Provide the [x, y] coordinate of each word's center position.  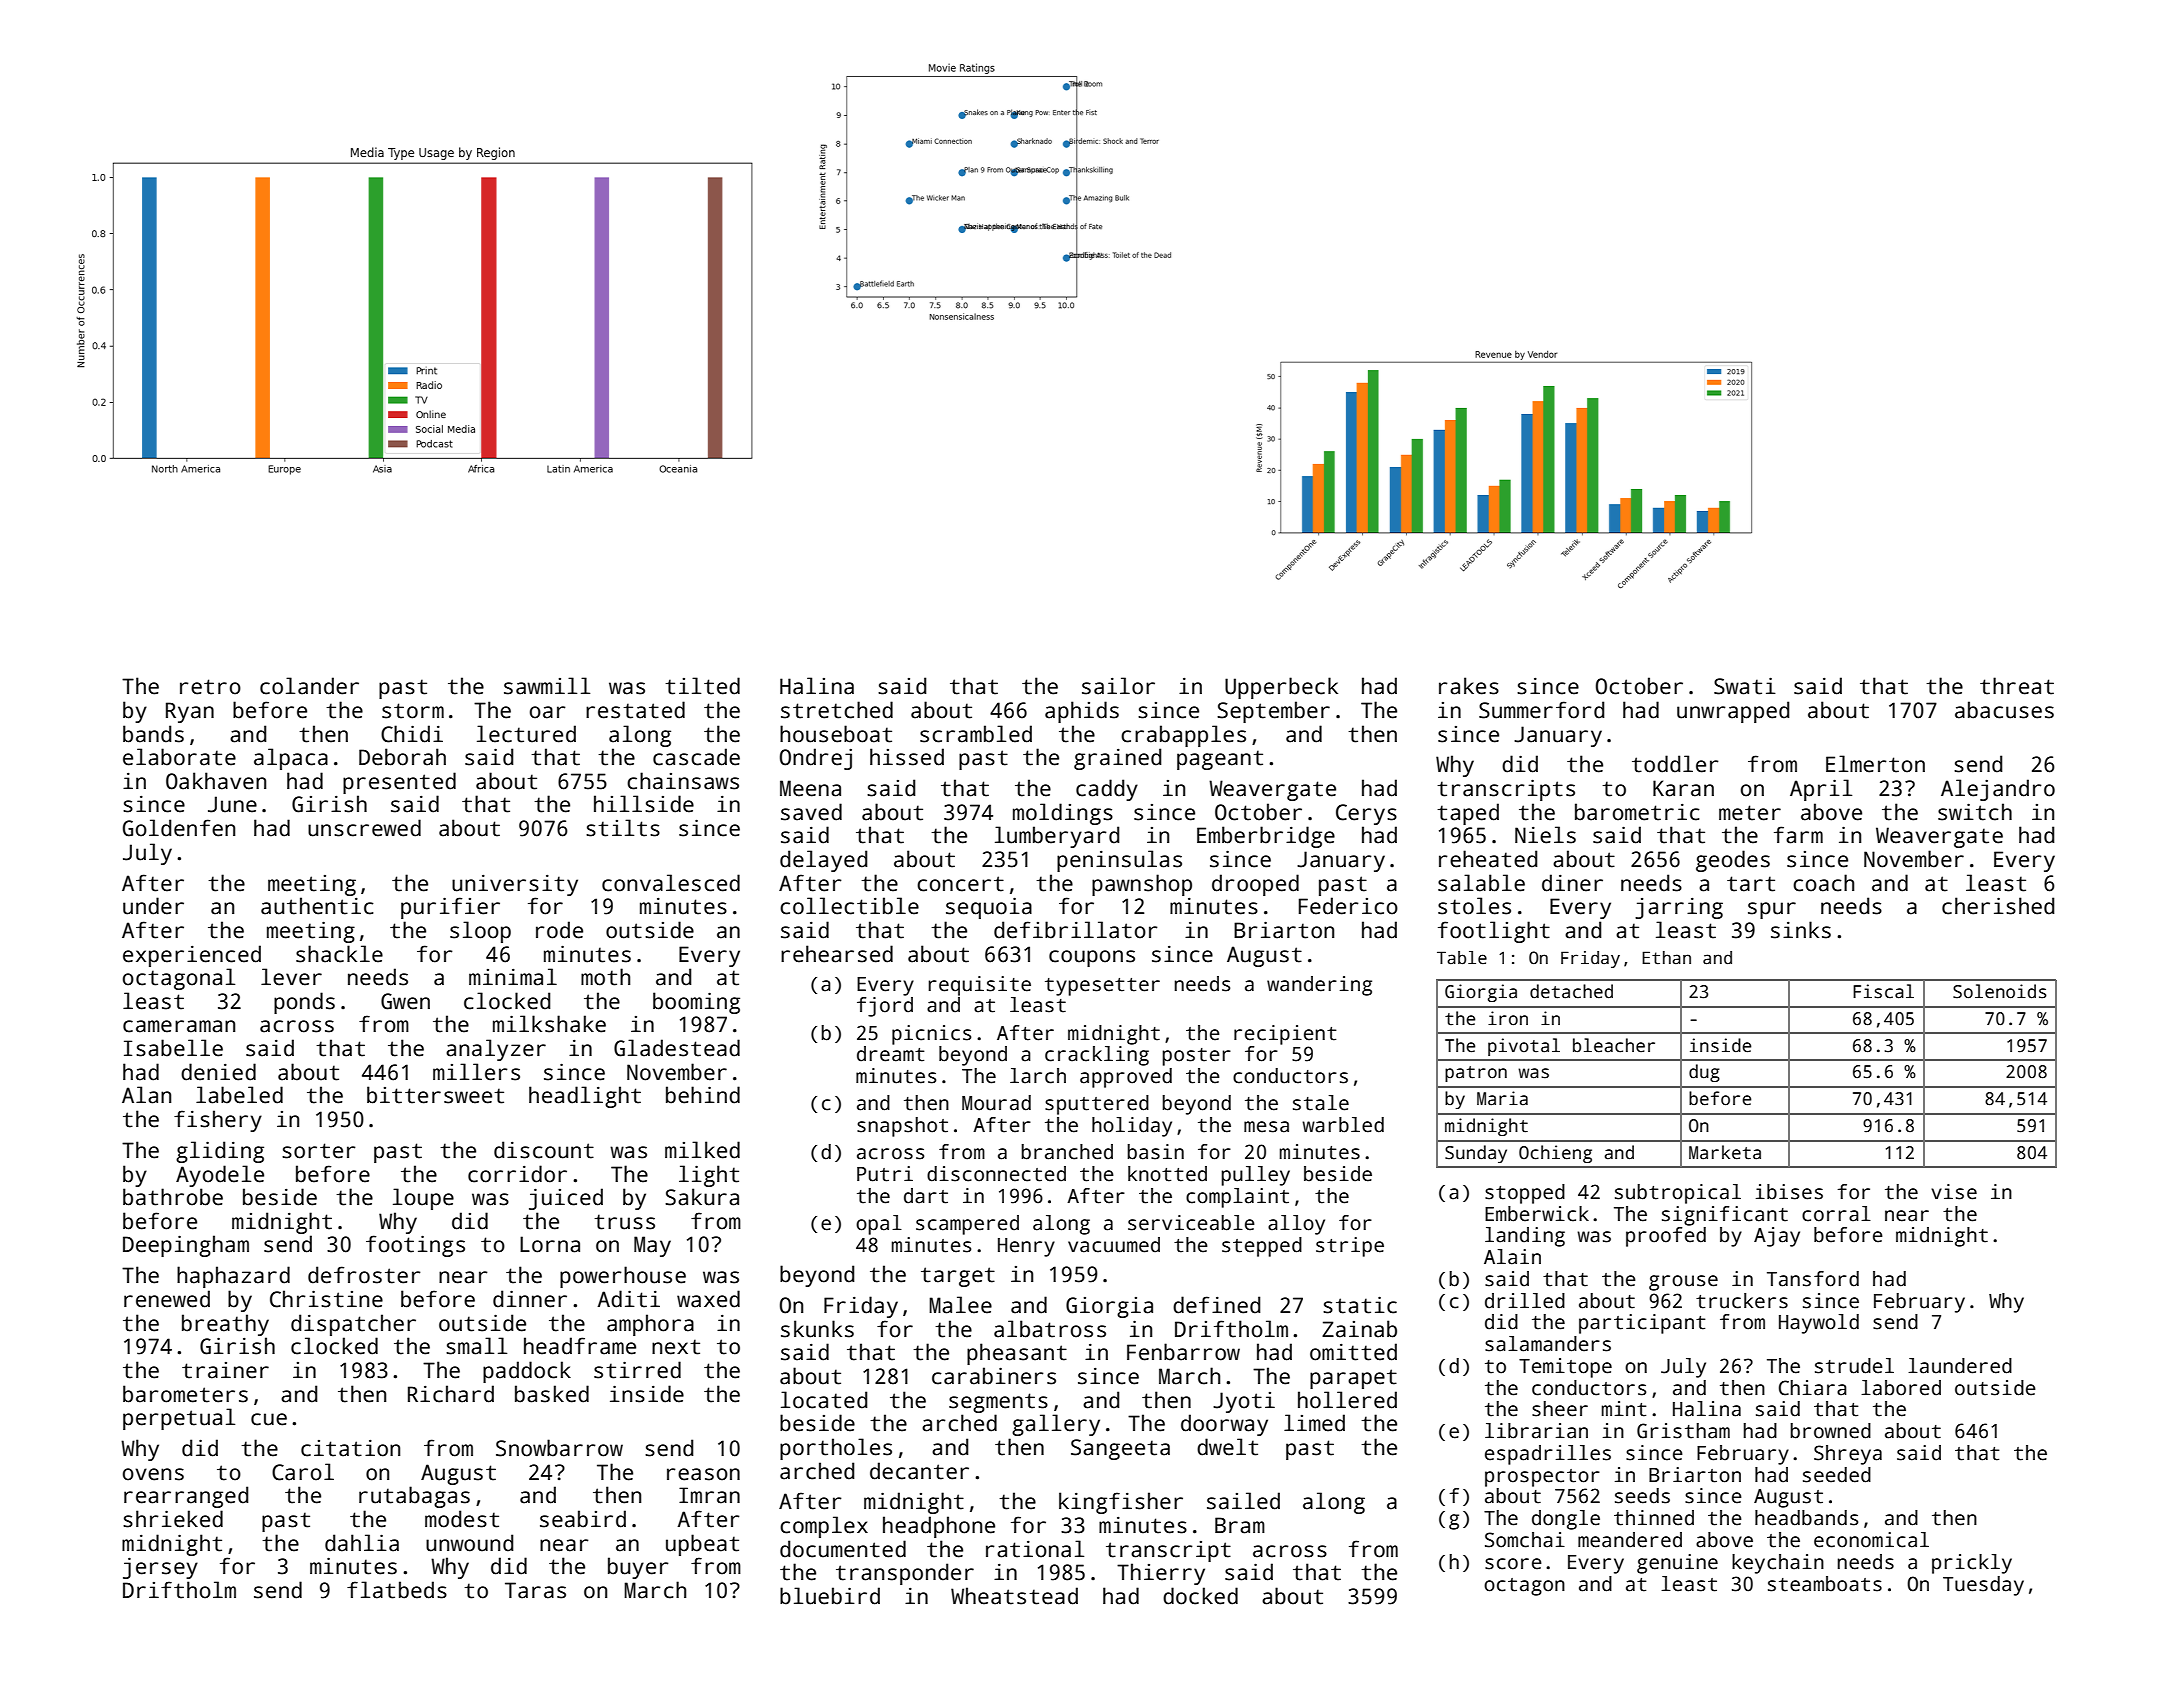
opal [879, 1225]
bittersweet [435, 1095]
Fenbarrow [1183, 1352]
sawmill [547, 686]
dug [1704, 1073]
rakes [1469, 686]
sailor [1118, 686]
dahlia [362, 1543]
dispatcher [353, 1325]
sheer [1560, 1409]
